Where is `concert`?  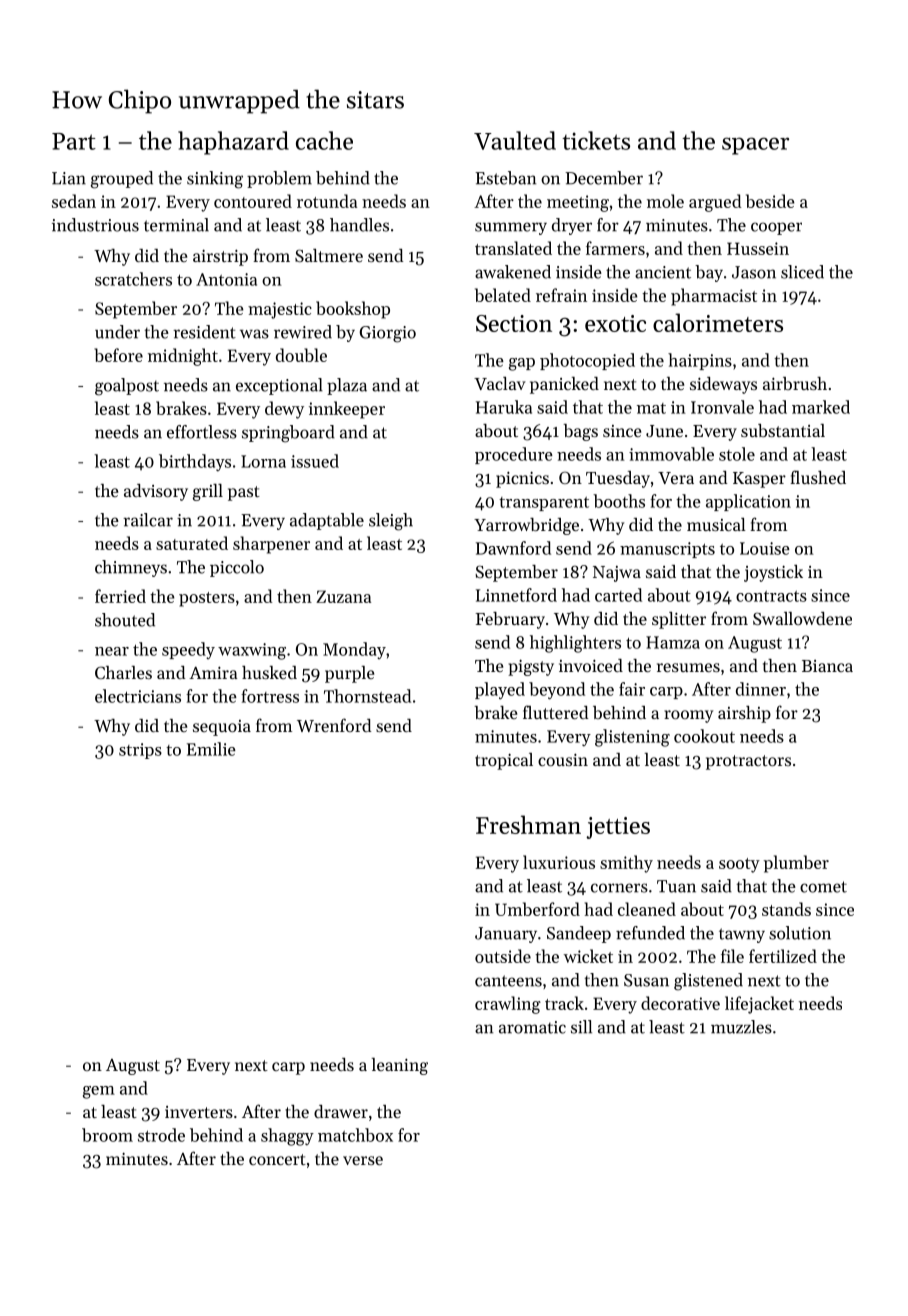
concert is located at coordinates (277, 1159).
